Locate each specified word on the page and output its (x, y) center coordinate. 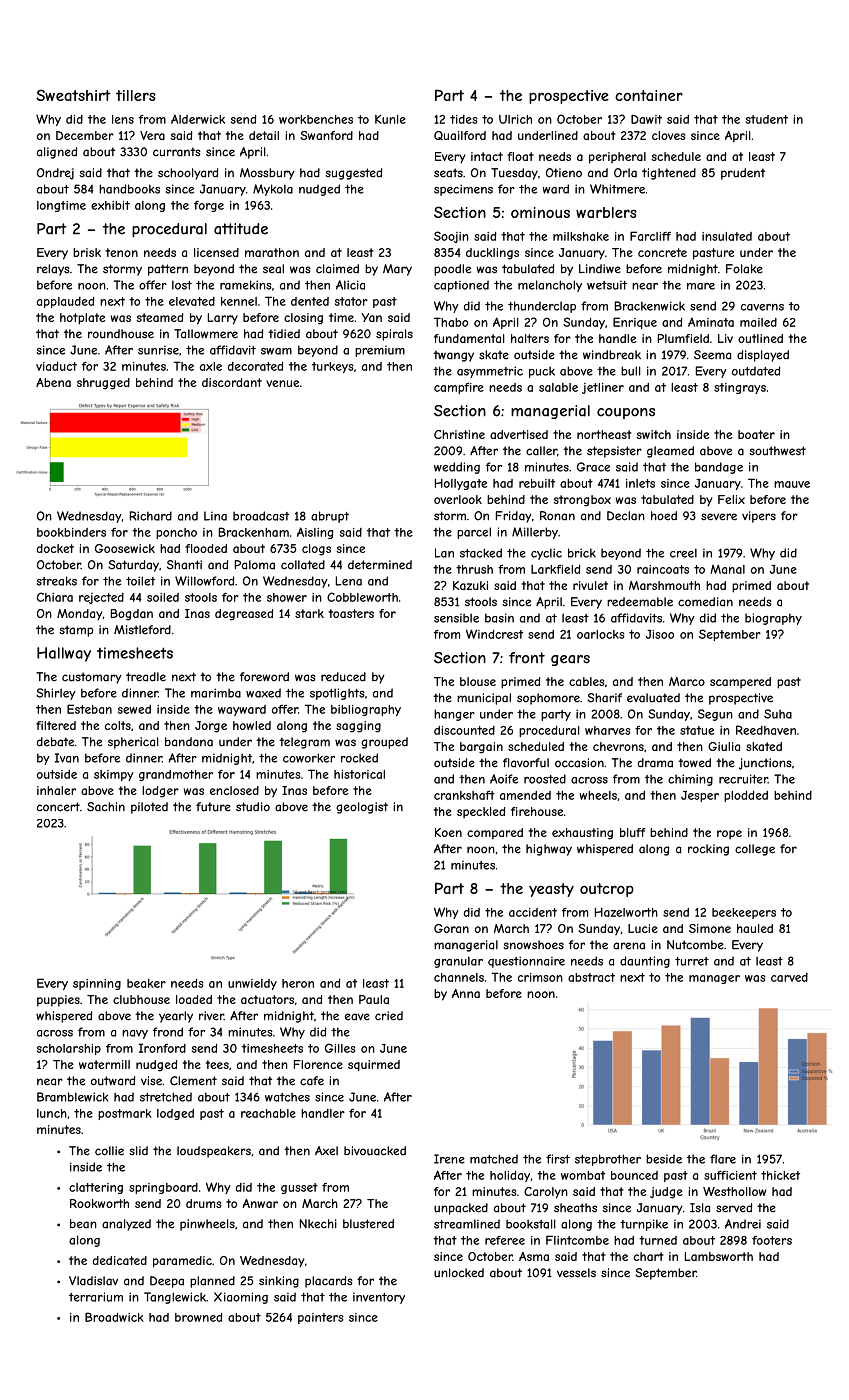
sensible (456, 618)
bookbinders (71, 532)
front (527, 658)
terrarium (96, 1297)
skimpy (114, 775)
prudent (743, 174)
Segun (715, 715)
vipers (759, 517)
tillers (136, 95)
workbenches (316, 119)
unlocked (459, 1273)
